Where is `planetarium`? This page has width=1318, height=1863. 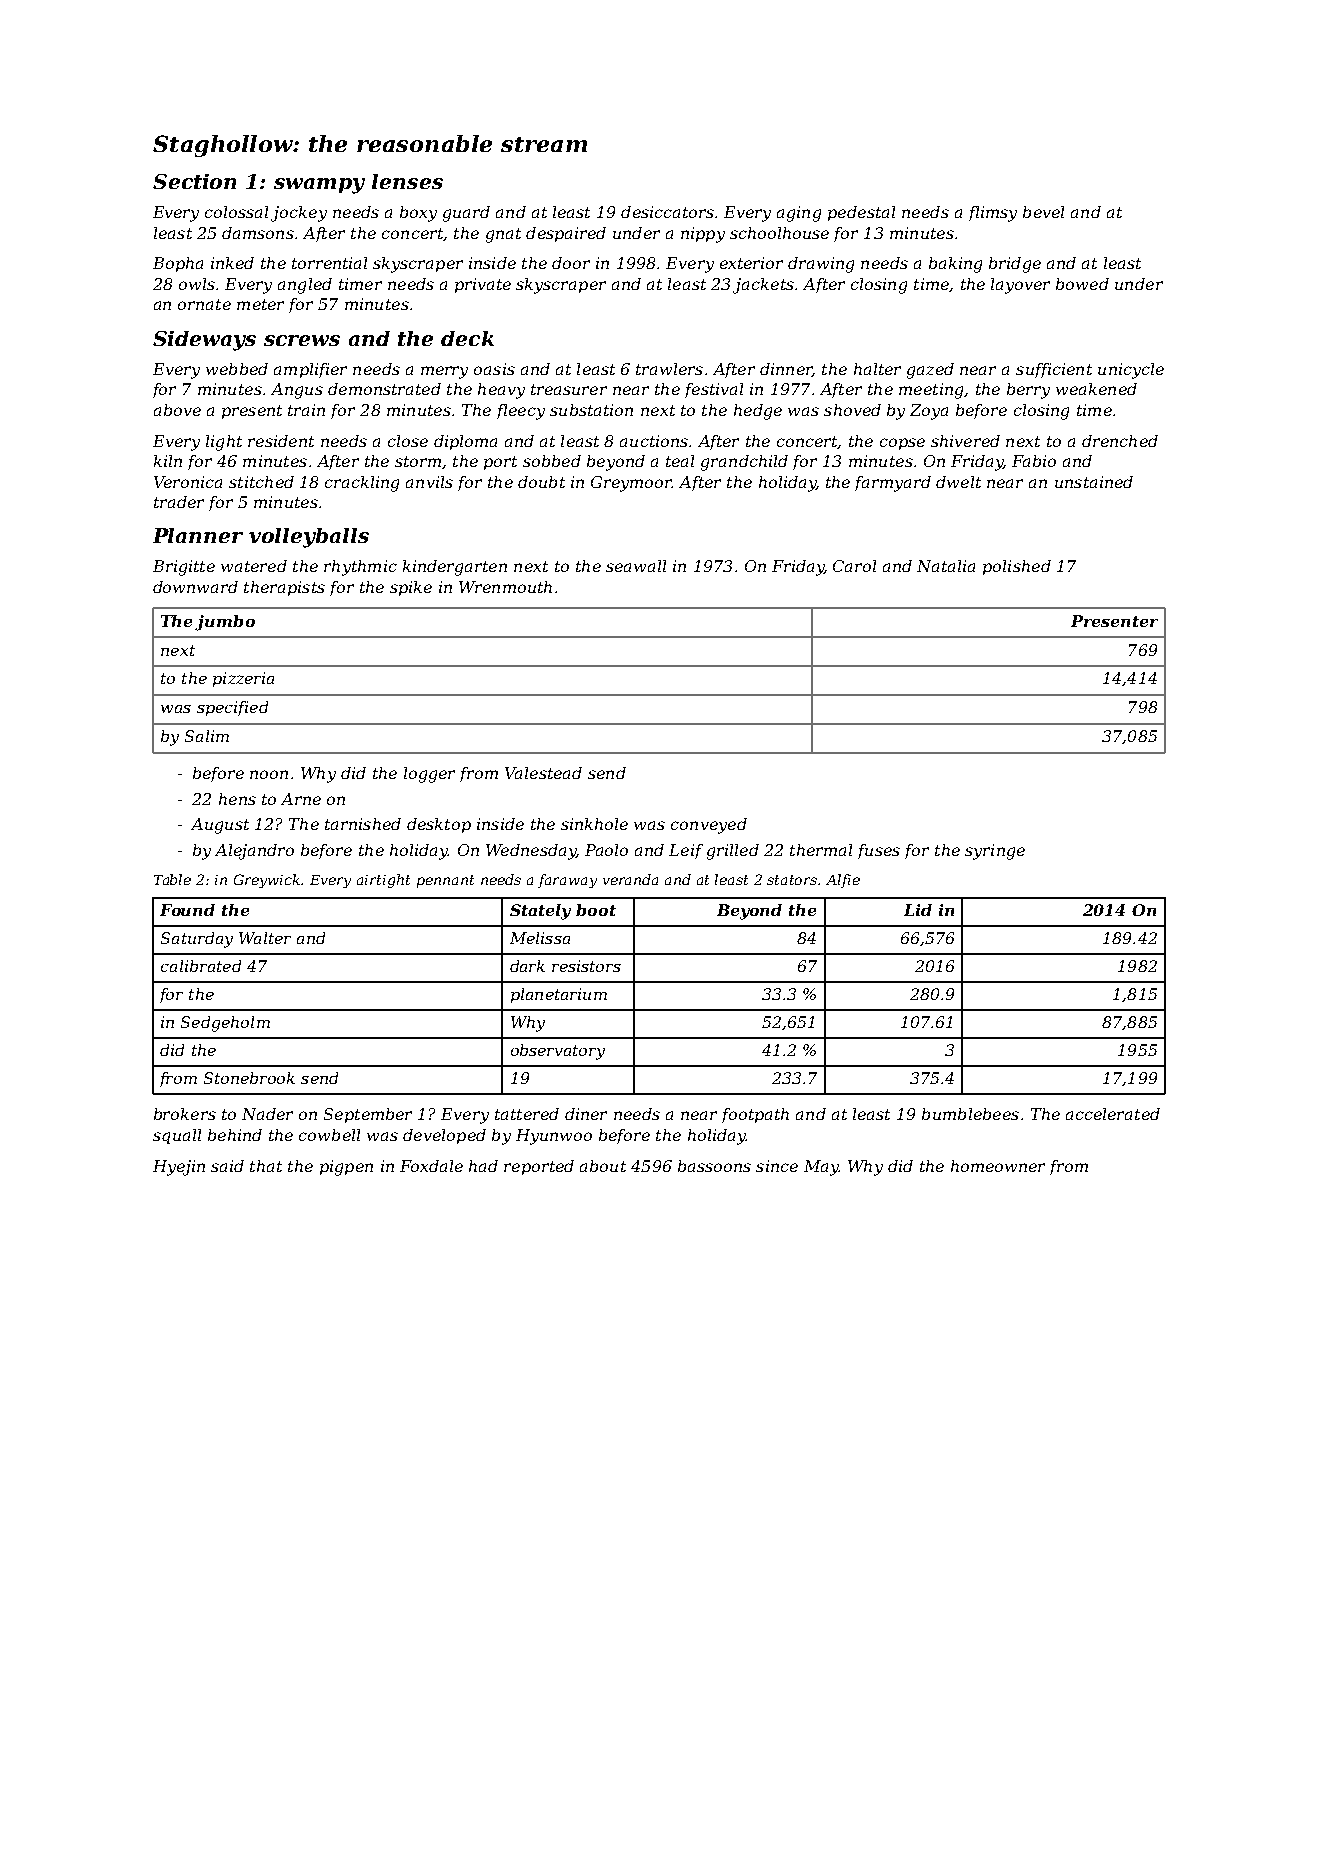 planetarium is located at coordinates (559, 995).
